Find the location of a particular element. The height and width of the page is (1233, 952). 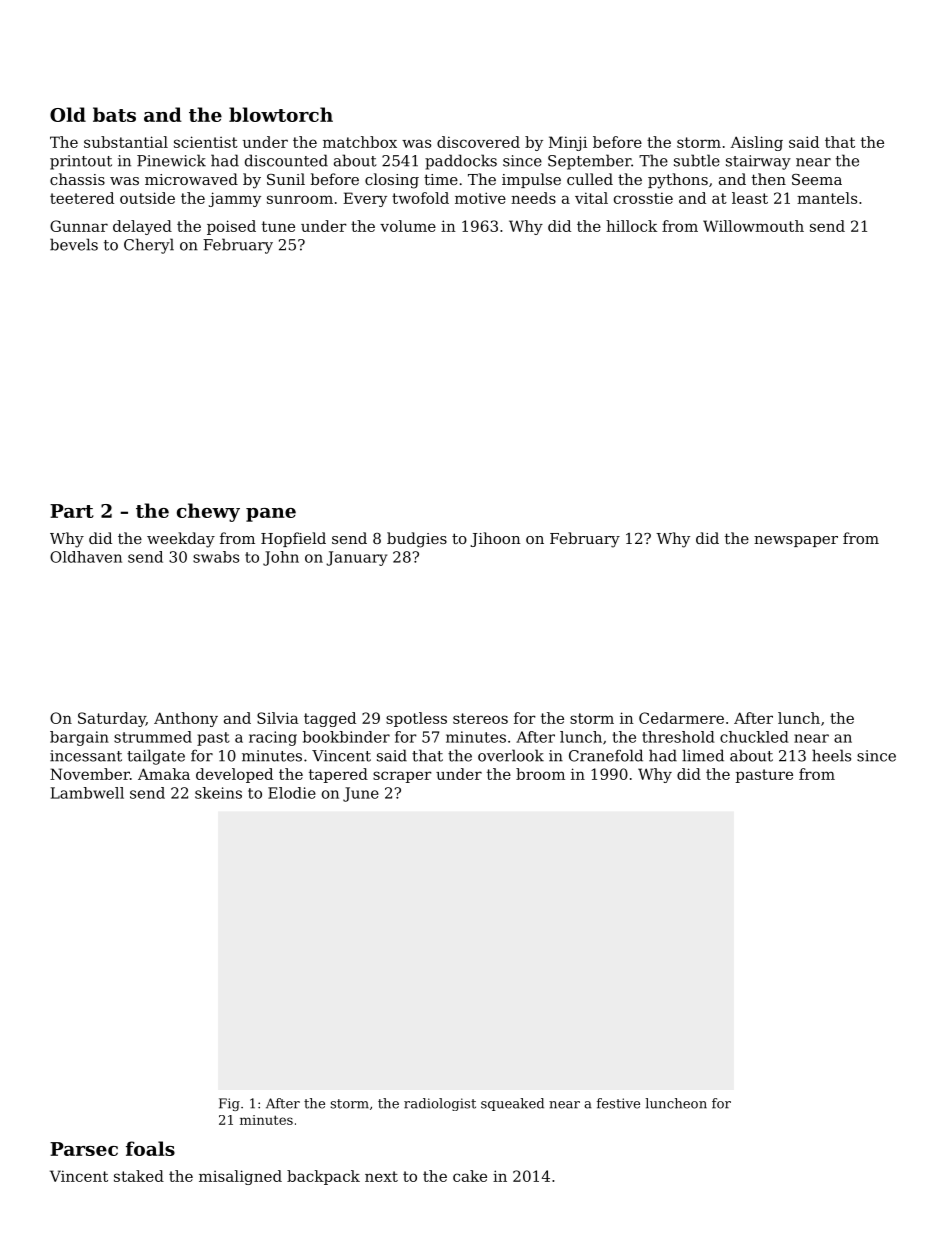

Willowmouth is located at coordinates (753, 226).
